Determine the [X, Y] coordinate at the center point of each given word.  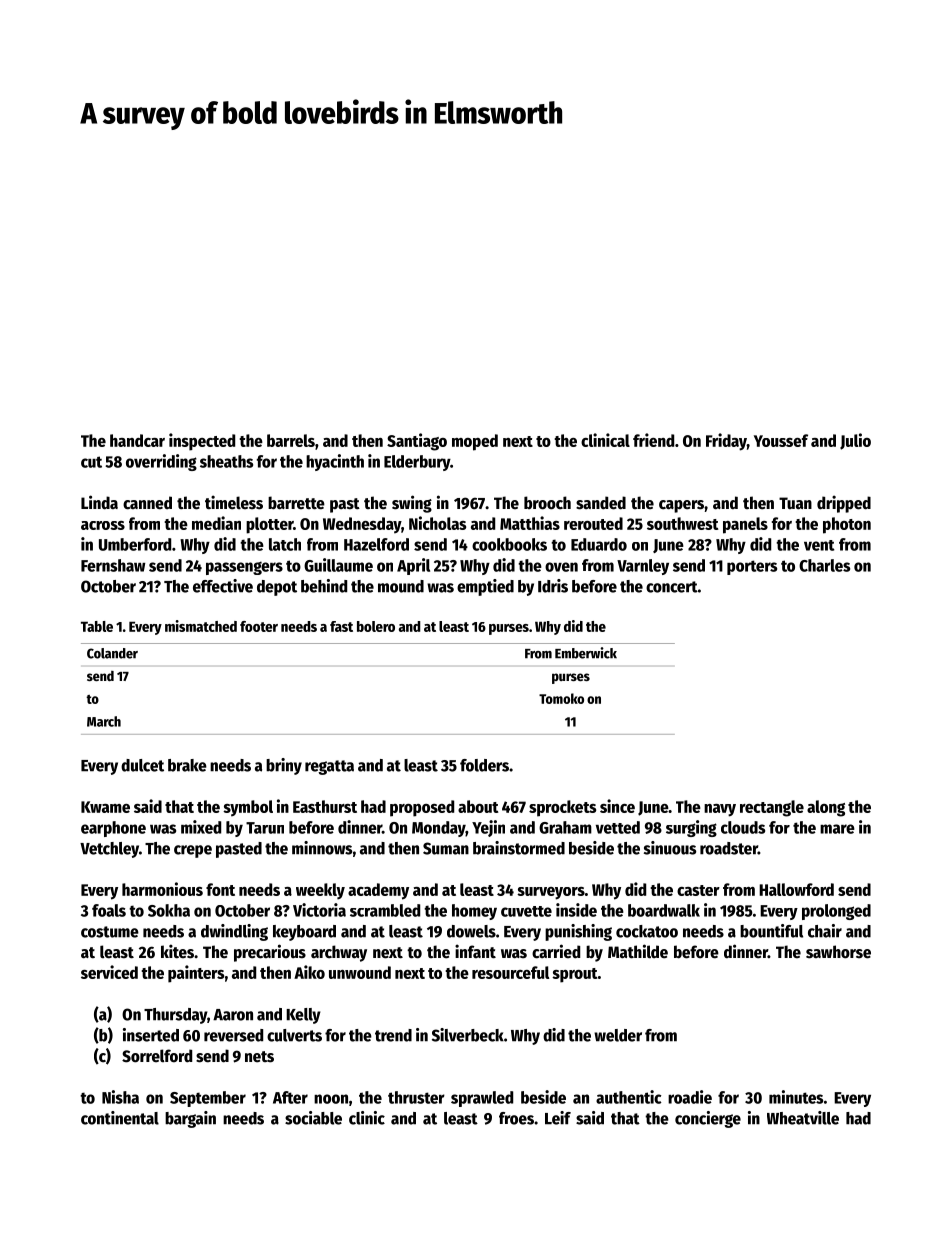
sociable [313, 1118]
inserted [151, 1035]
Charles [824, 565]
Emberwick [586, 653]
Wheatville [803, 1118]
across [103, 525]
